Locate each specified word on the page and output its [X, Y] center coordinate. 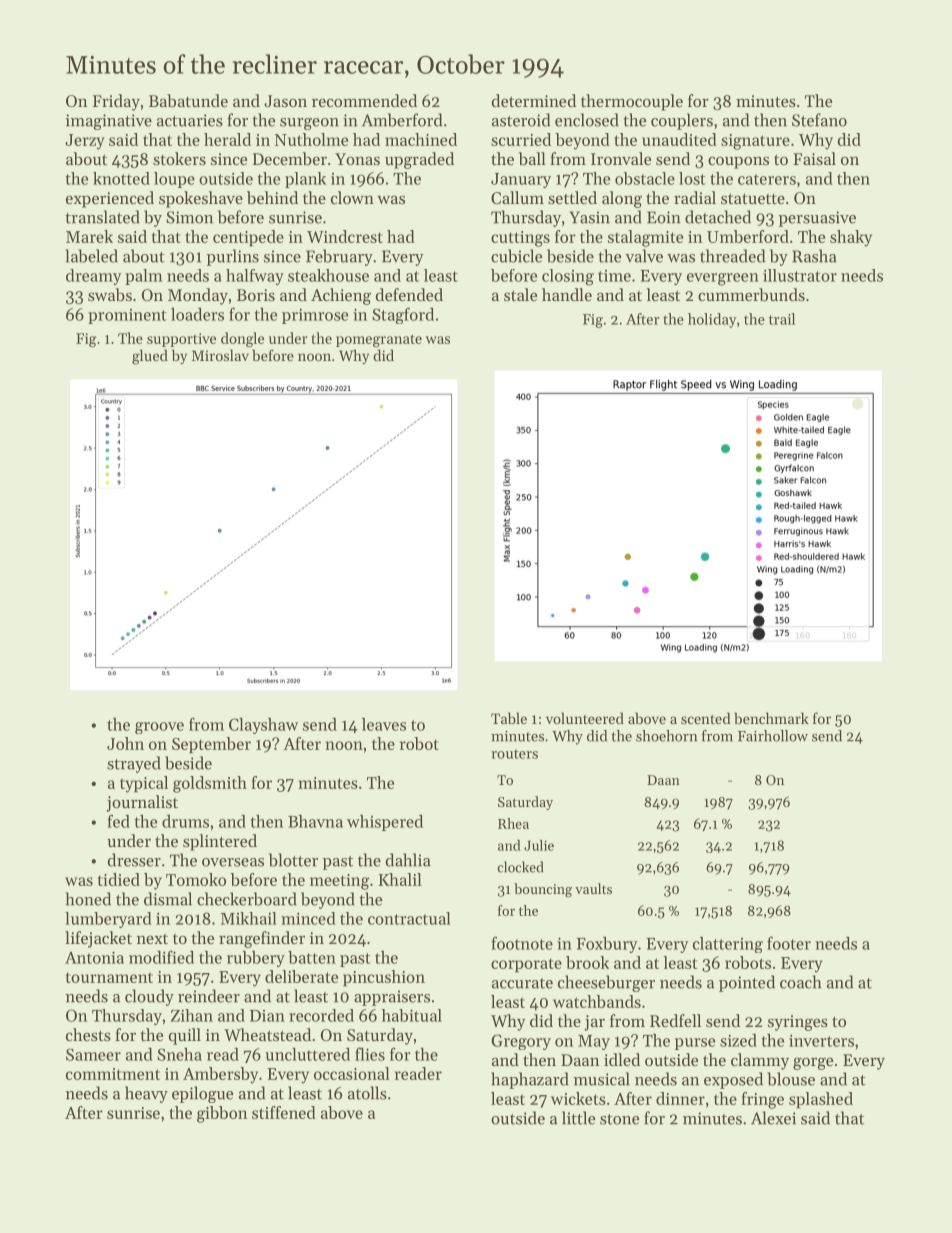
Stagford [403, 315]
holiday [712, 320]
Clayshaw [263, 726]
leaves [384, 724]
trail [782, 319]
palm [143, 277]
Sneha [179, 1054]
